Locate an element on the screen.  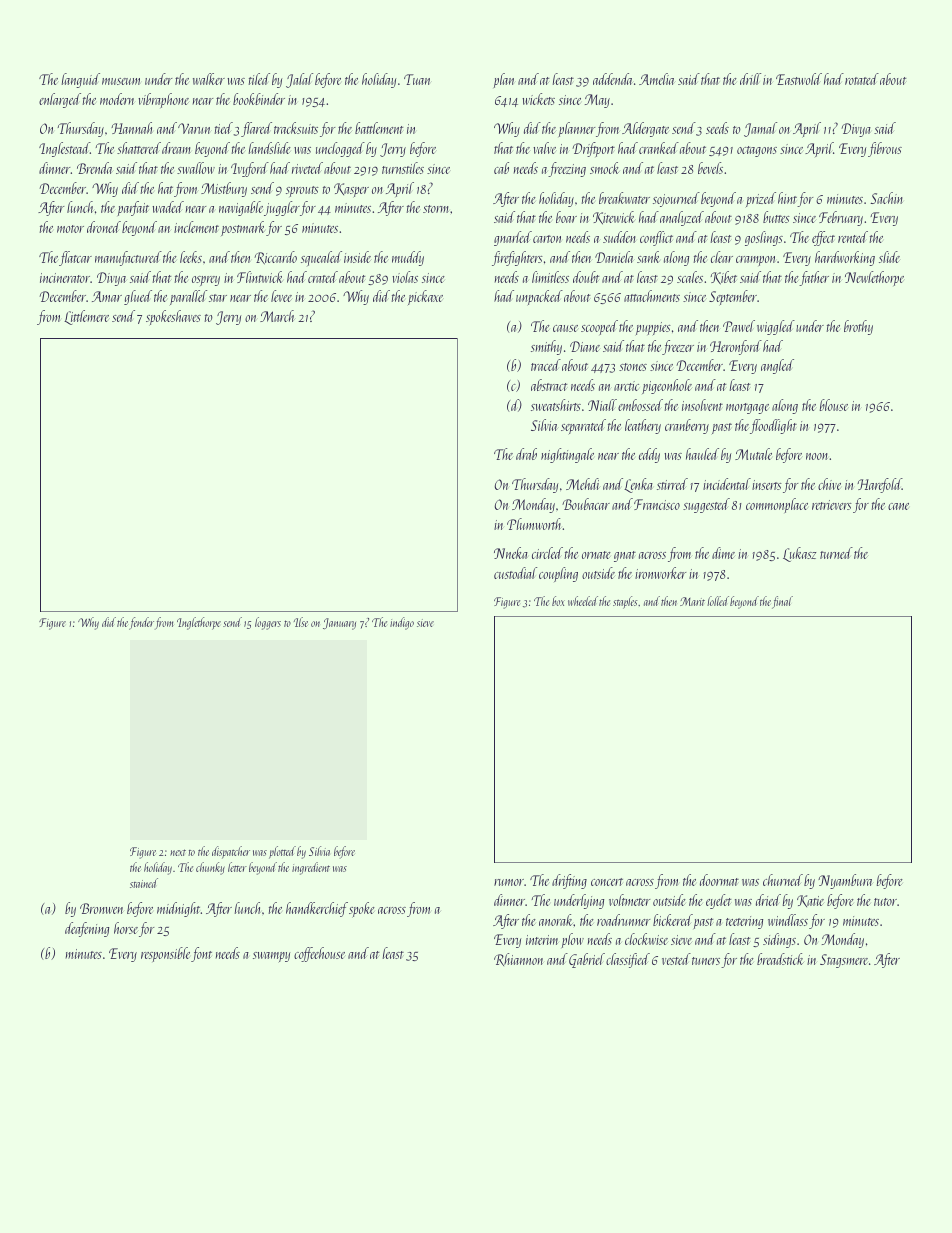
horse is located at coordinates (126, 928).
